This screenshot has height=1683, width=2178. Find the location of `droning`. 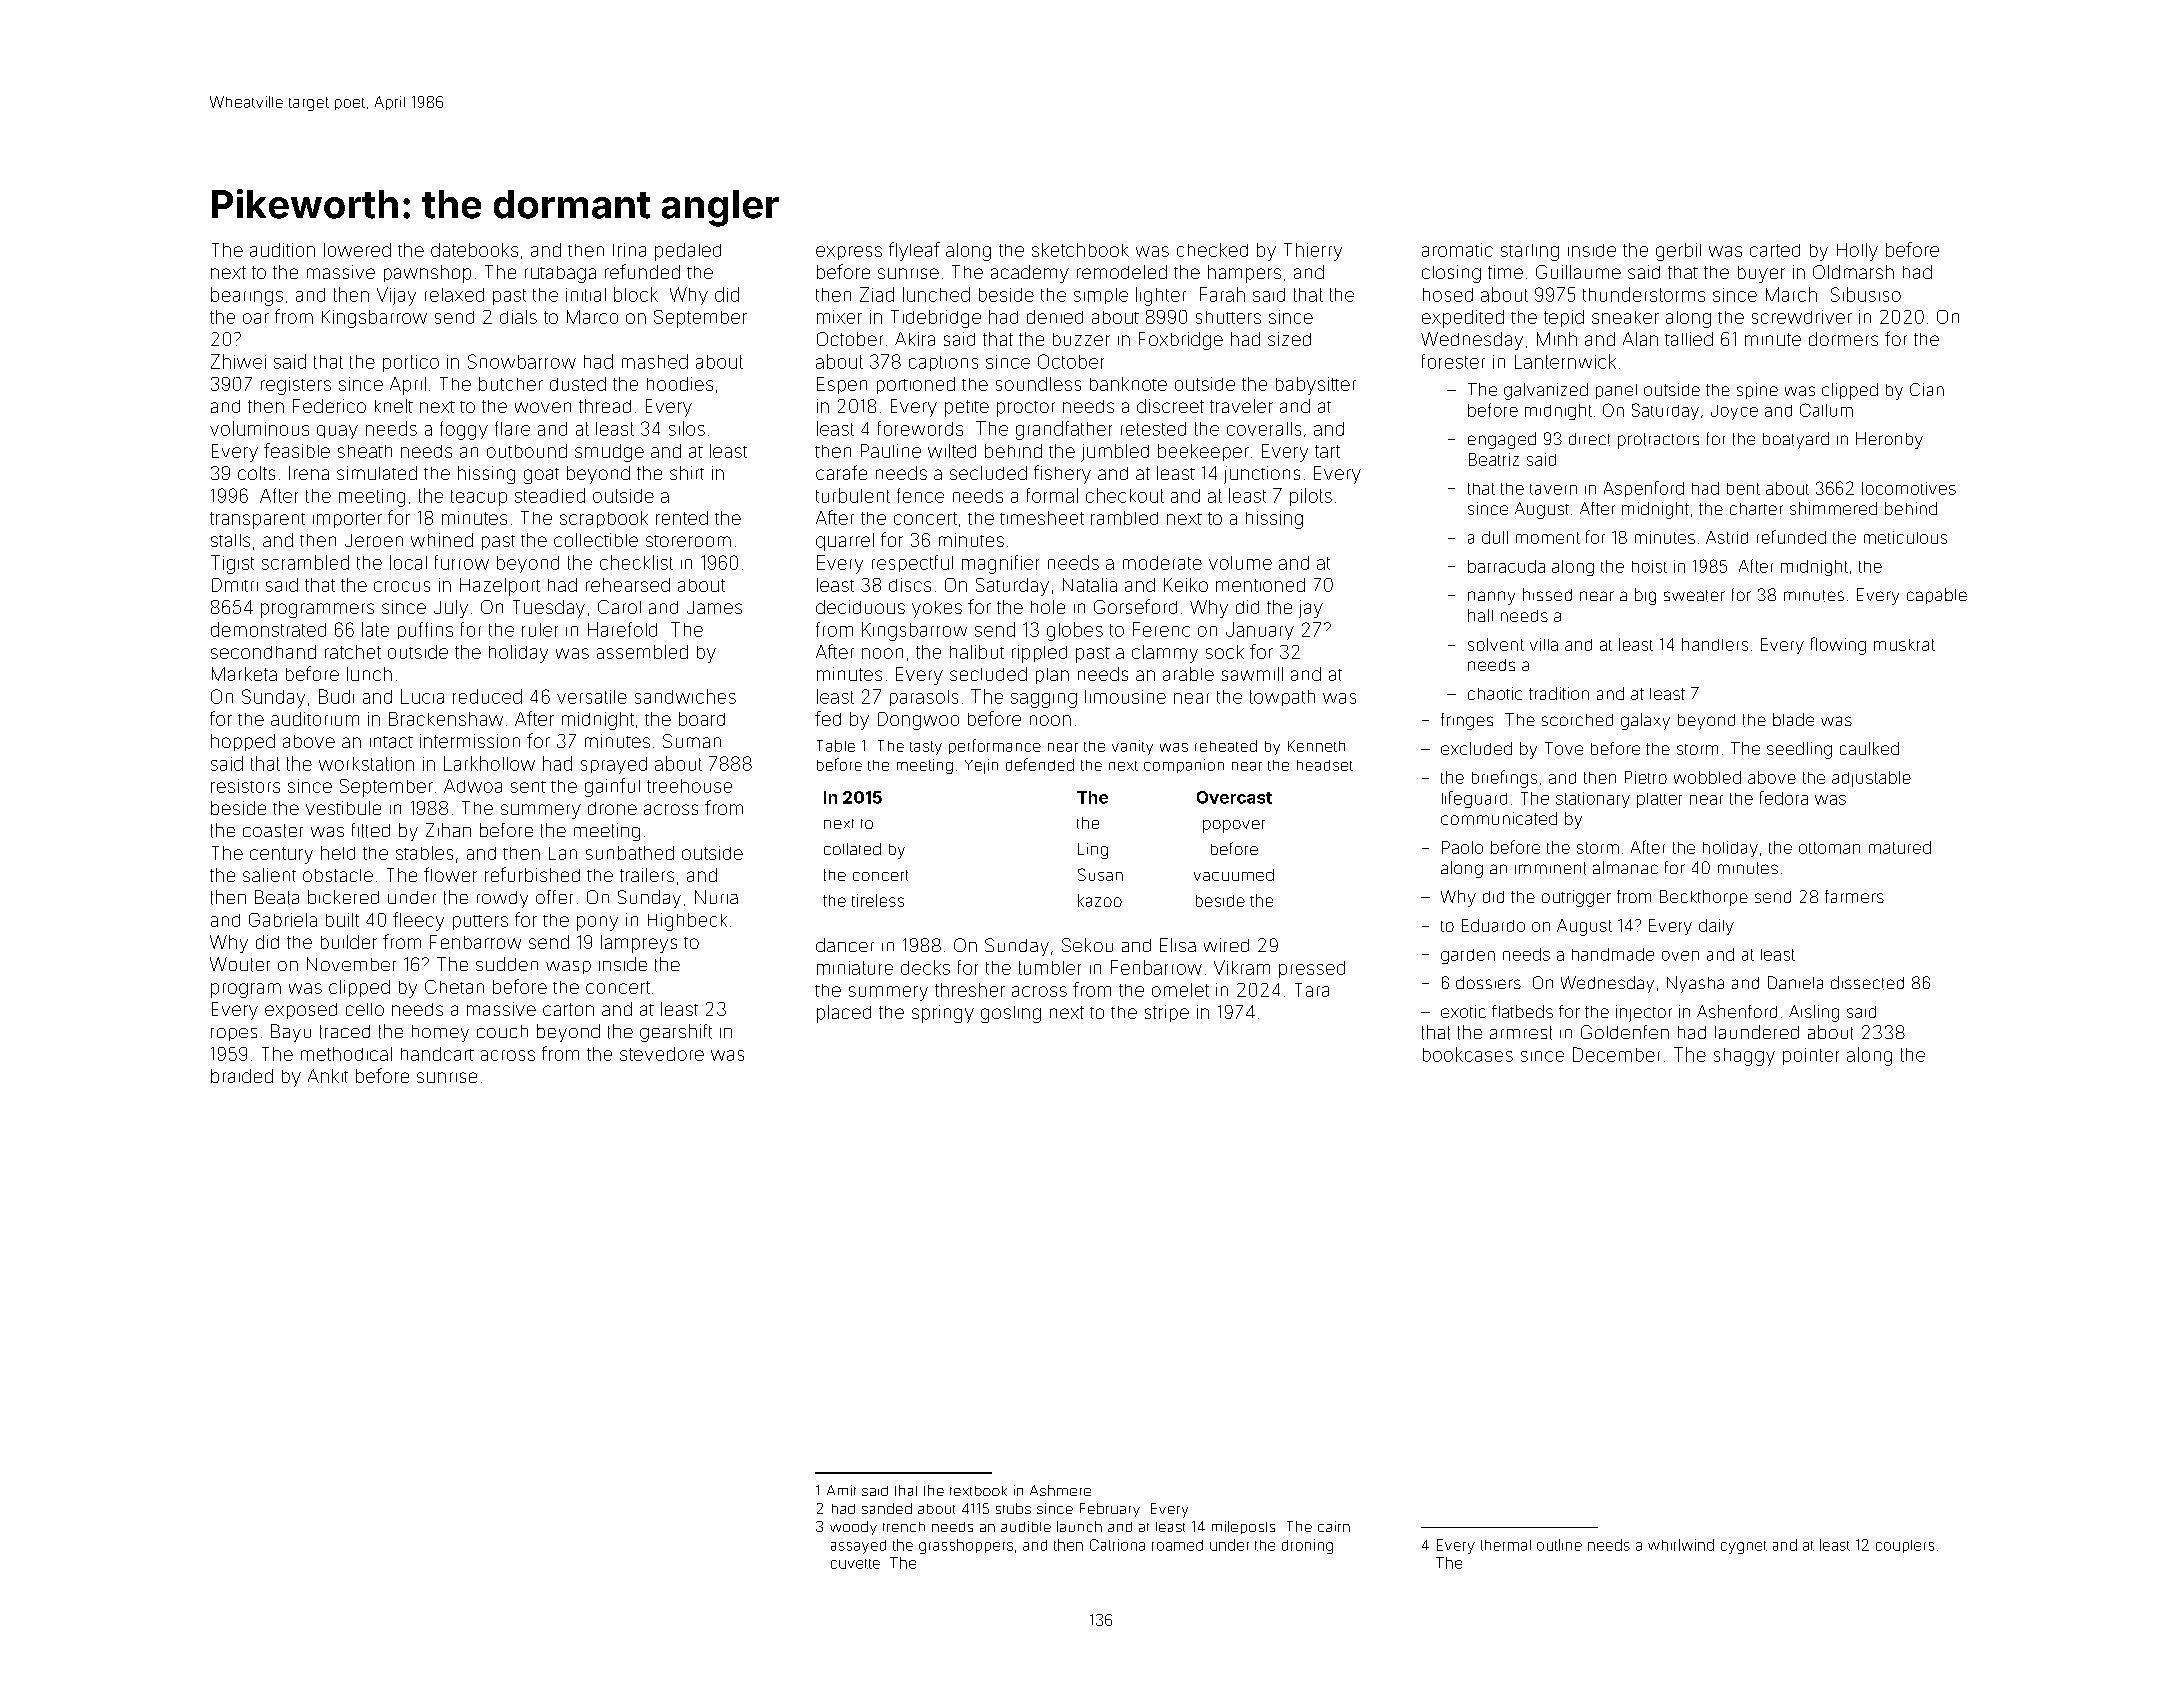

droning is located at coordinates (1307, 1546).
